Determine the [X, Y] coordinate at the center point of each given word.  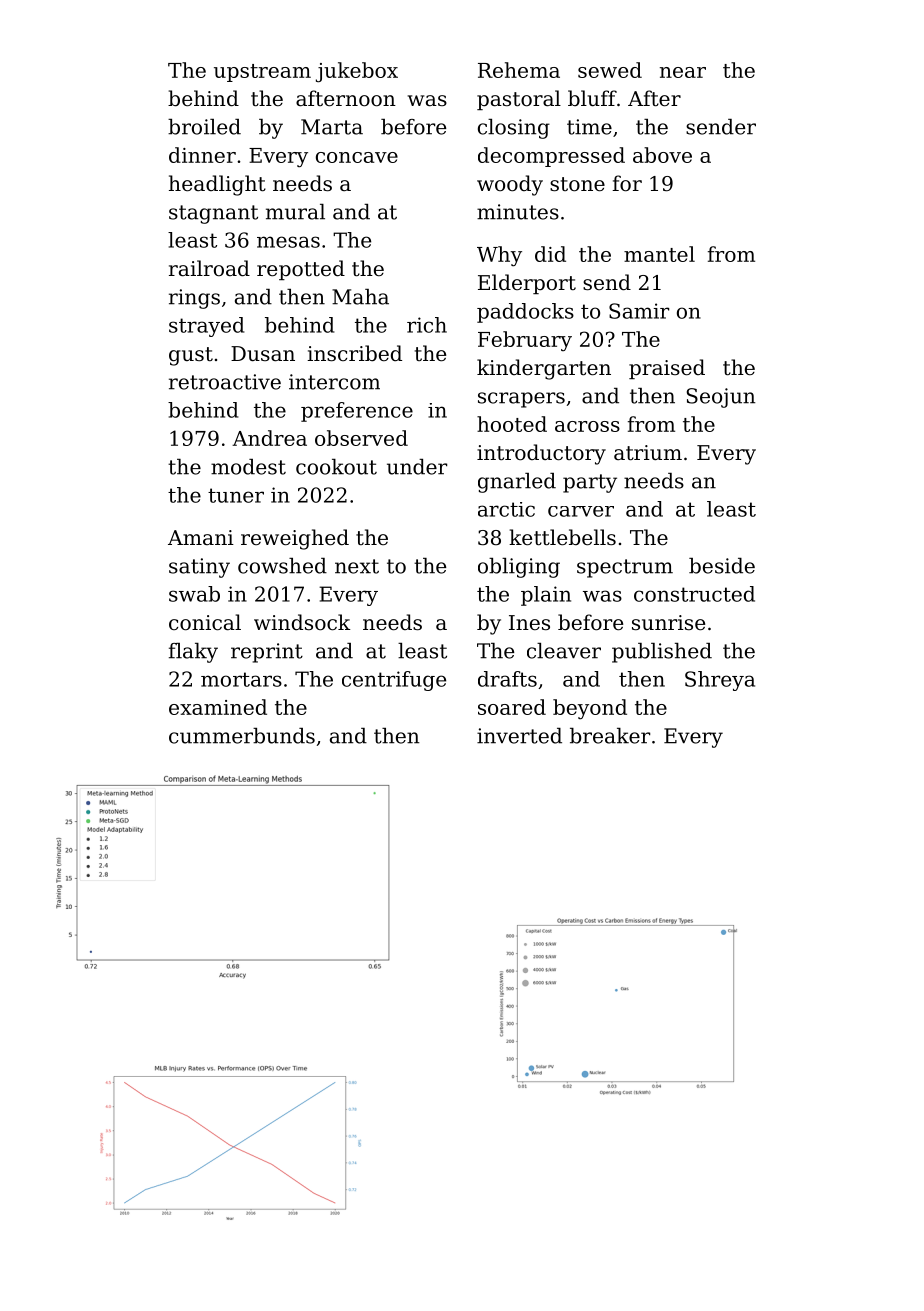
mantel [659, 254]
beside [722, 566]
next [357, 566]
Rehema [519, 70]
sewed [610, 70]
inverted [519, 736]
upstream [262, 73]
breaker [610, 736]
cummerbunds [242, 736]
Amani [201, 537]
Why [499, 256]
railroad [209, 268]
